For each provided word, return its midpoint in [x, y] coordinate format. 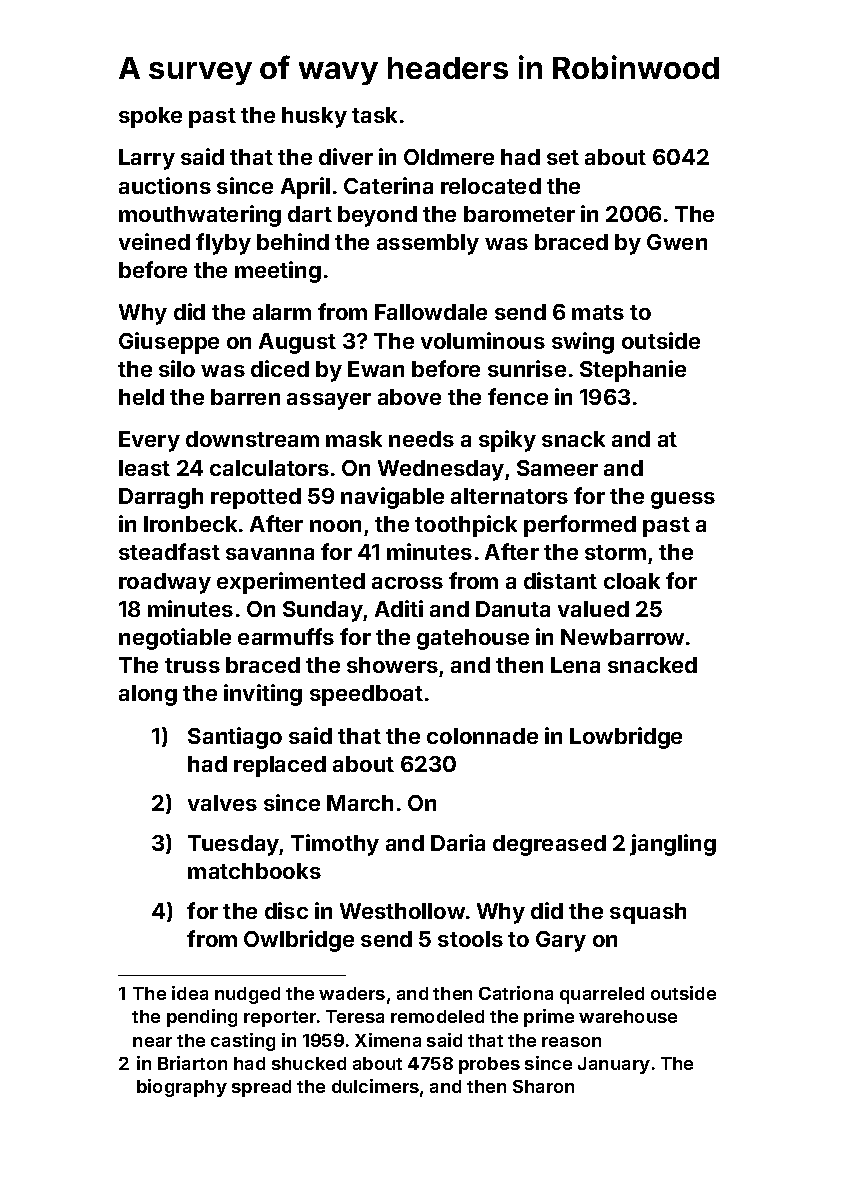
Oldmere [449, 157]
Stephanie [633, 371]
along [148, 695]
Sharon [543, 1086]
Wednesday [441, 470]
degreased [549, 845]
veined [154, 241]
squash [648, 913]
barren [245, 397]
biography [182, 1088]
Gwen [677, 242]
